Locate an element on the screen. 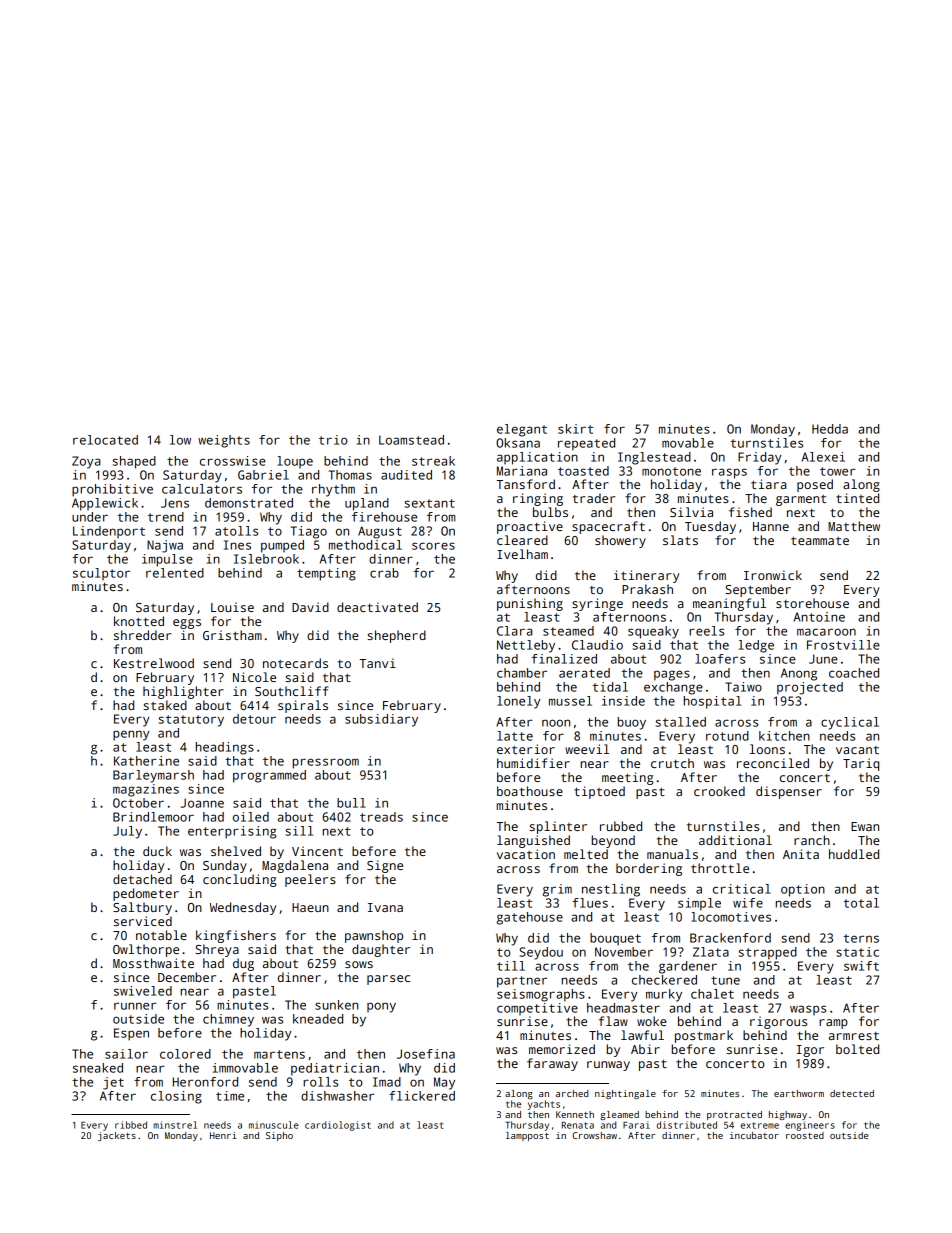 Image resolution: width=952 pixels, height=1233 pixels. Loamstead is located at coordinates (411, 440).
